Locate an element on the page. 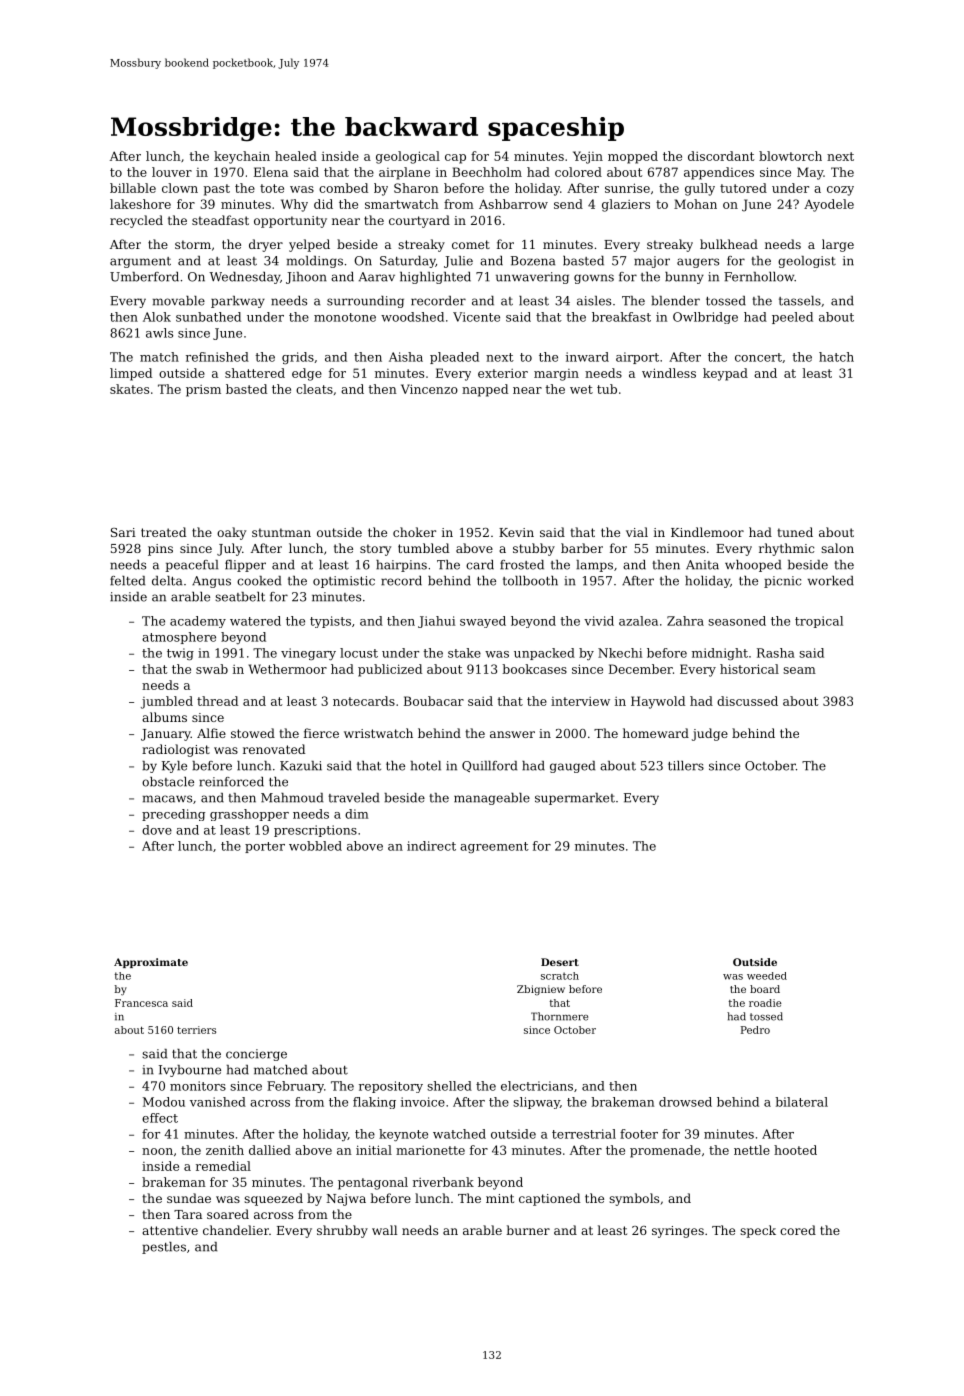 The height and width of the image is (1396, 964). blowtorch is located at coordinates (790, 156).
